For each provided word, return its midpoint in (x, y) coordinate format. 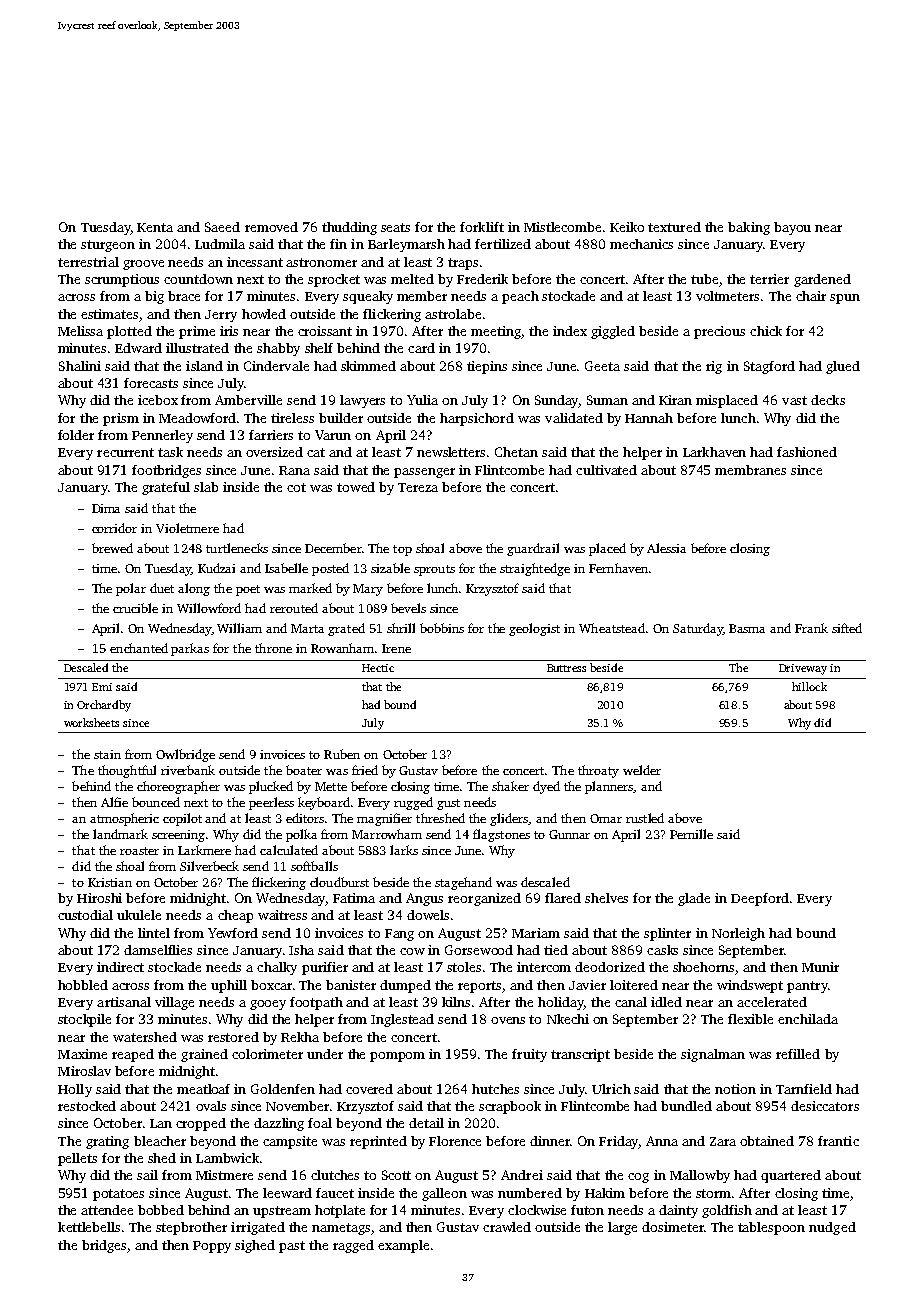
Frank (811, 628)
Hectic (378, 668)
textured (674, 227)
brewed (112, 548)
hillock (809, 686)
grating (107, 1142)
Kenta (155, 227)
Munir (820, 967)
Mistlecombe (562, 227)
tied (556, 950)
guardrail (533, 549)
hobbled (83, 985)
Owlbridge (185, 755)
